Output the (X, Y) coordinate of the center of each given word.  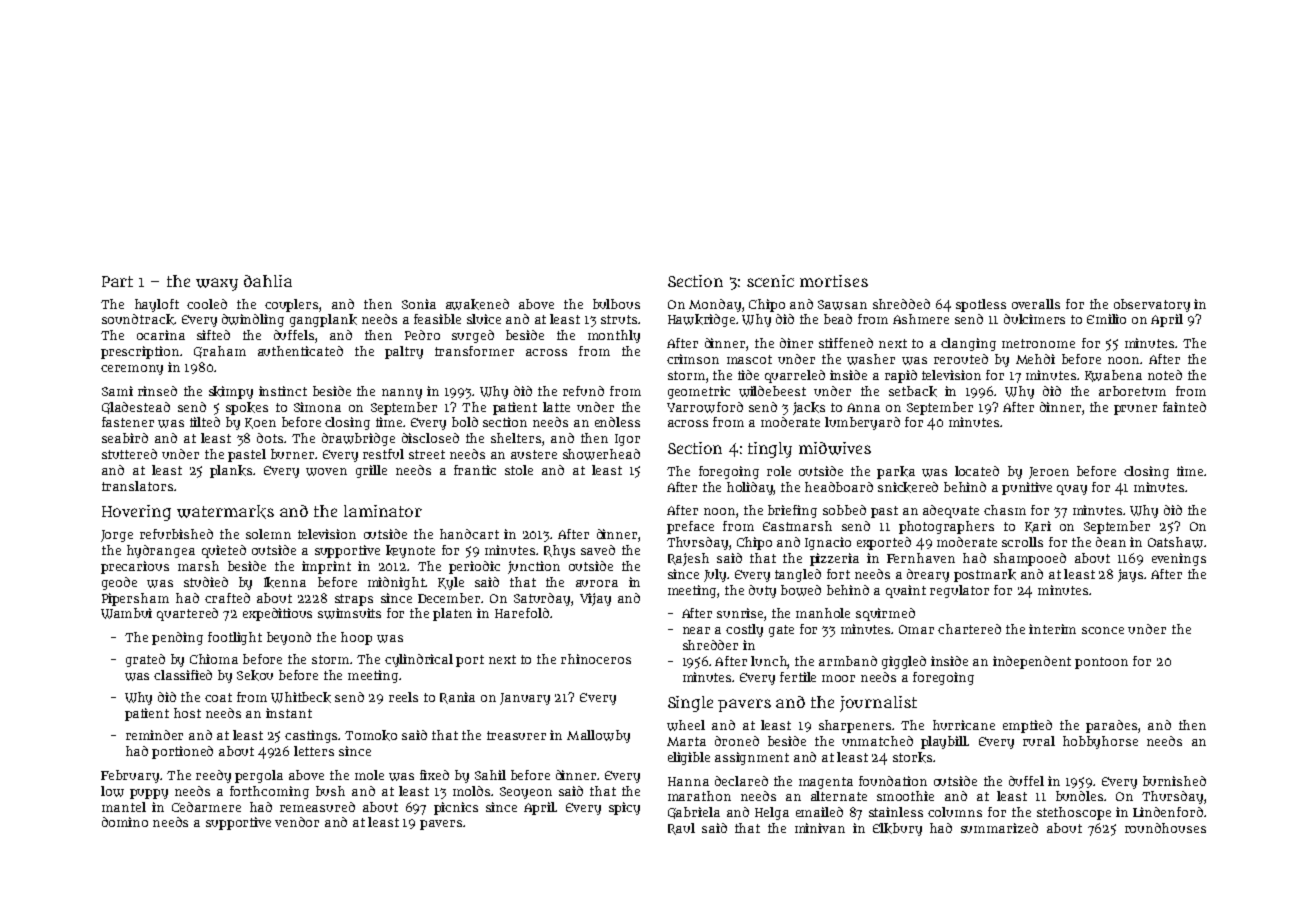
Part (117, 281)
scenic (770, 281)
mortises (834, 281)
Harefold (522, 613)
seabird (125, 438)
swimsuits (349, 613)
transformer (474, 351)
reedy (213, 776)
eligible (689, 758)
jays (1130, 575)
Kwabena (1113, 376)
